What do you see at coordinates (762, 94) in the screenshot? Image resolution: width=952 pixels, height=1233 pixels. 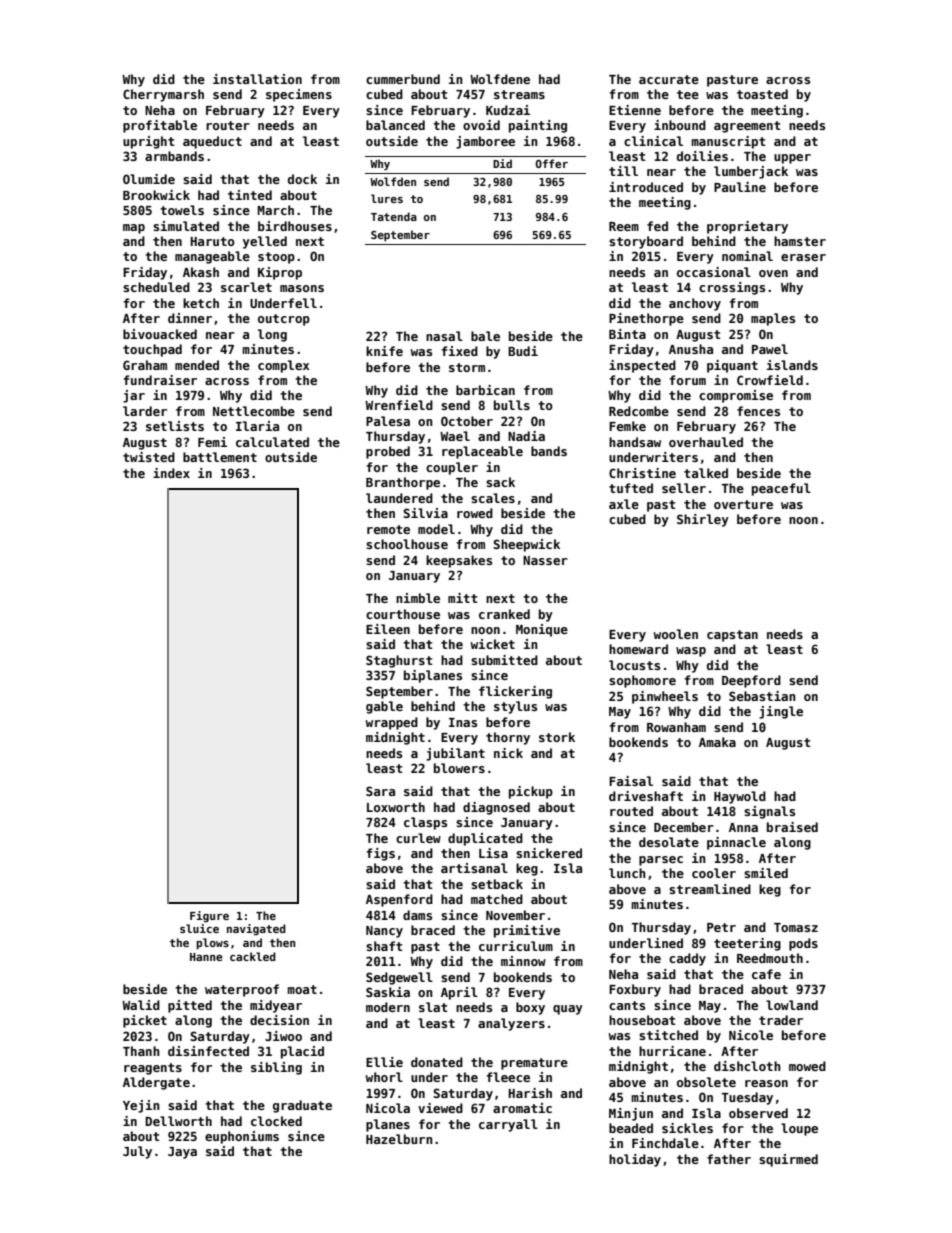 I see `toasted` at bounding box center [762, 94].
